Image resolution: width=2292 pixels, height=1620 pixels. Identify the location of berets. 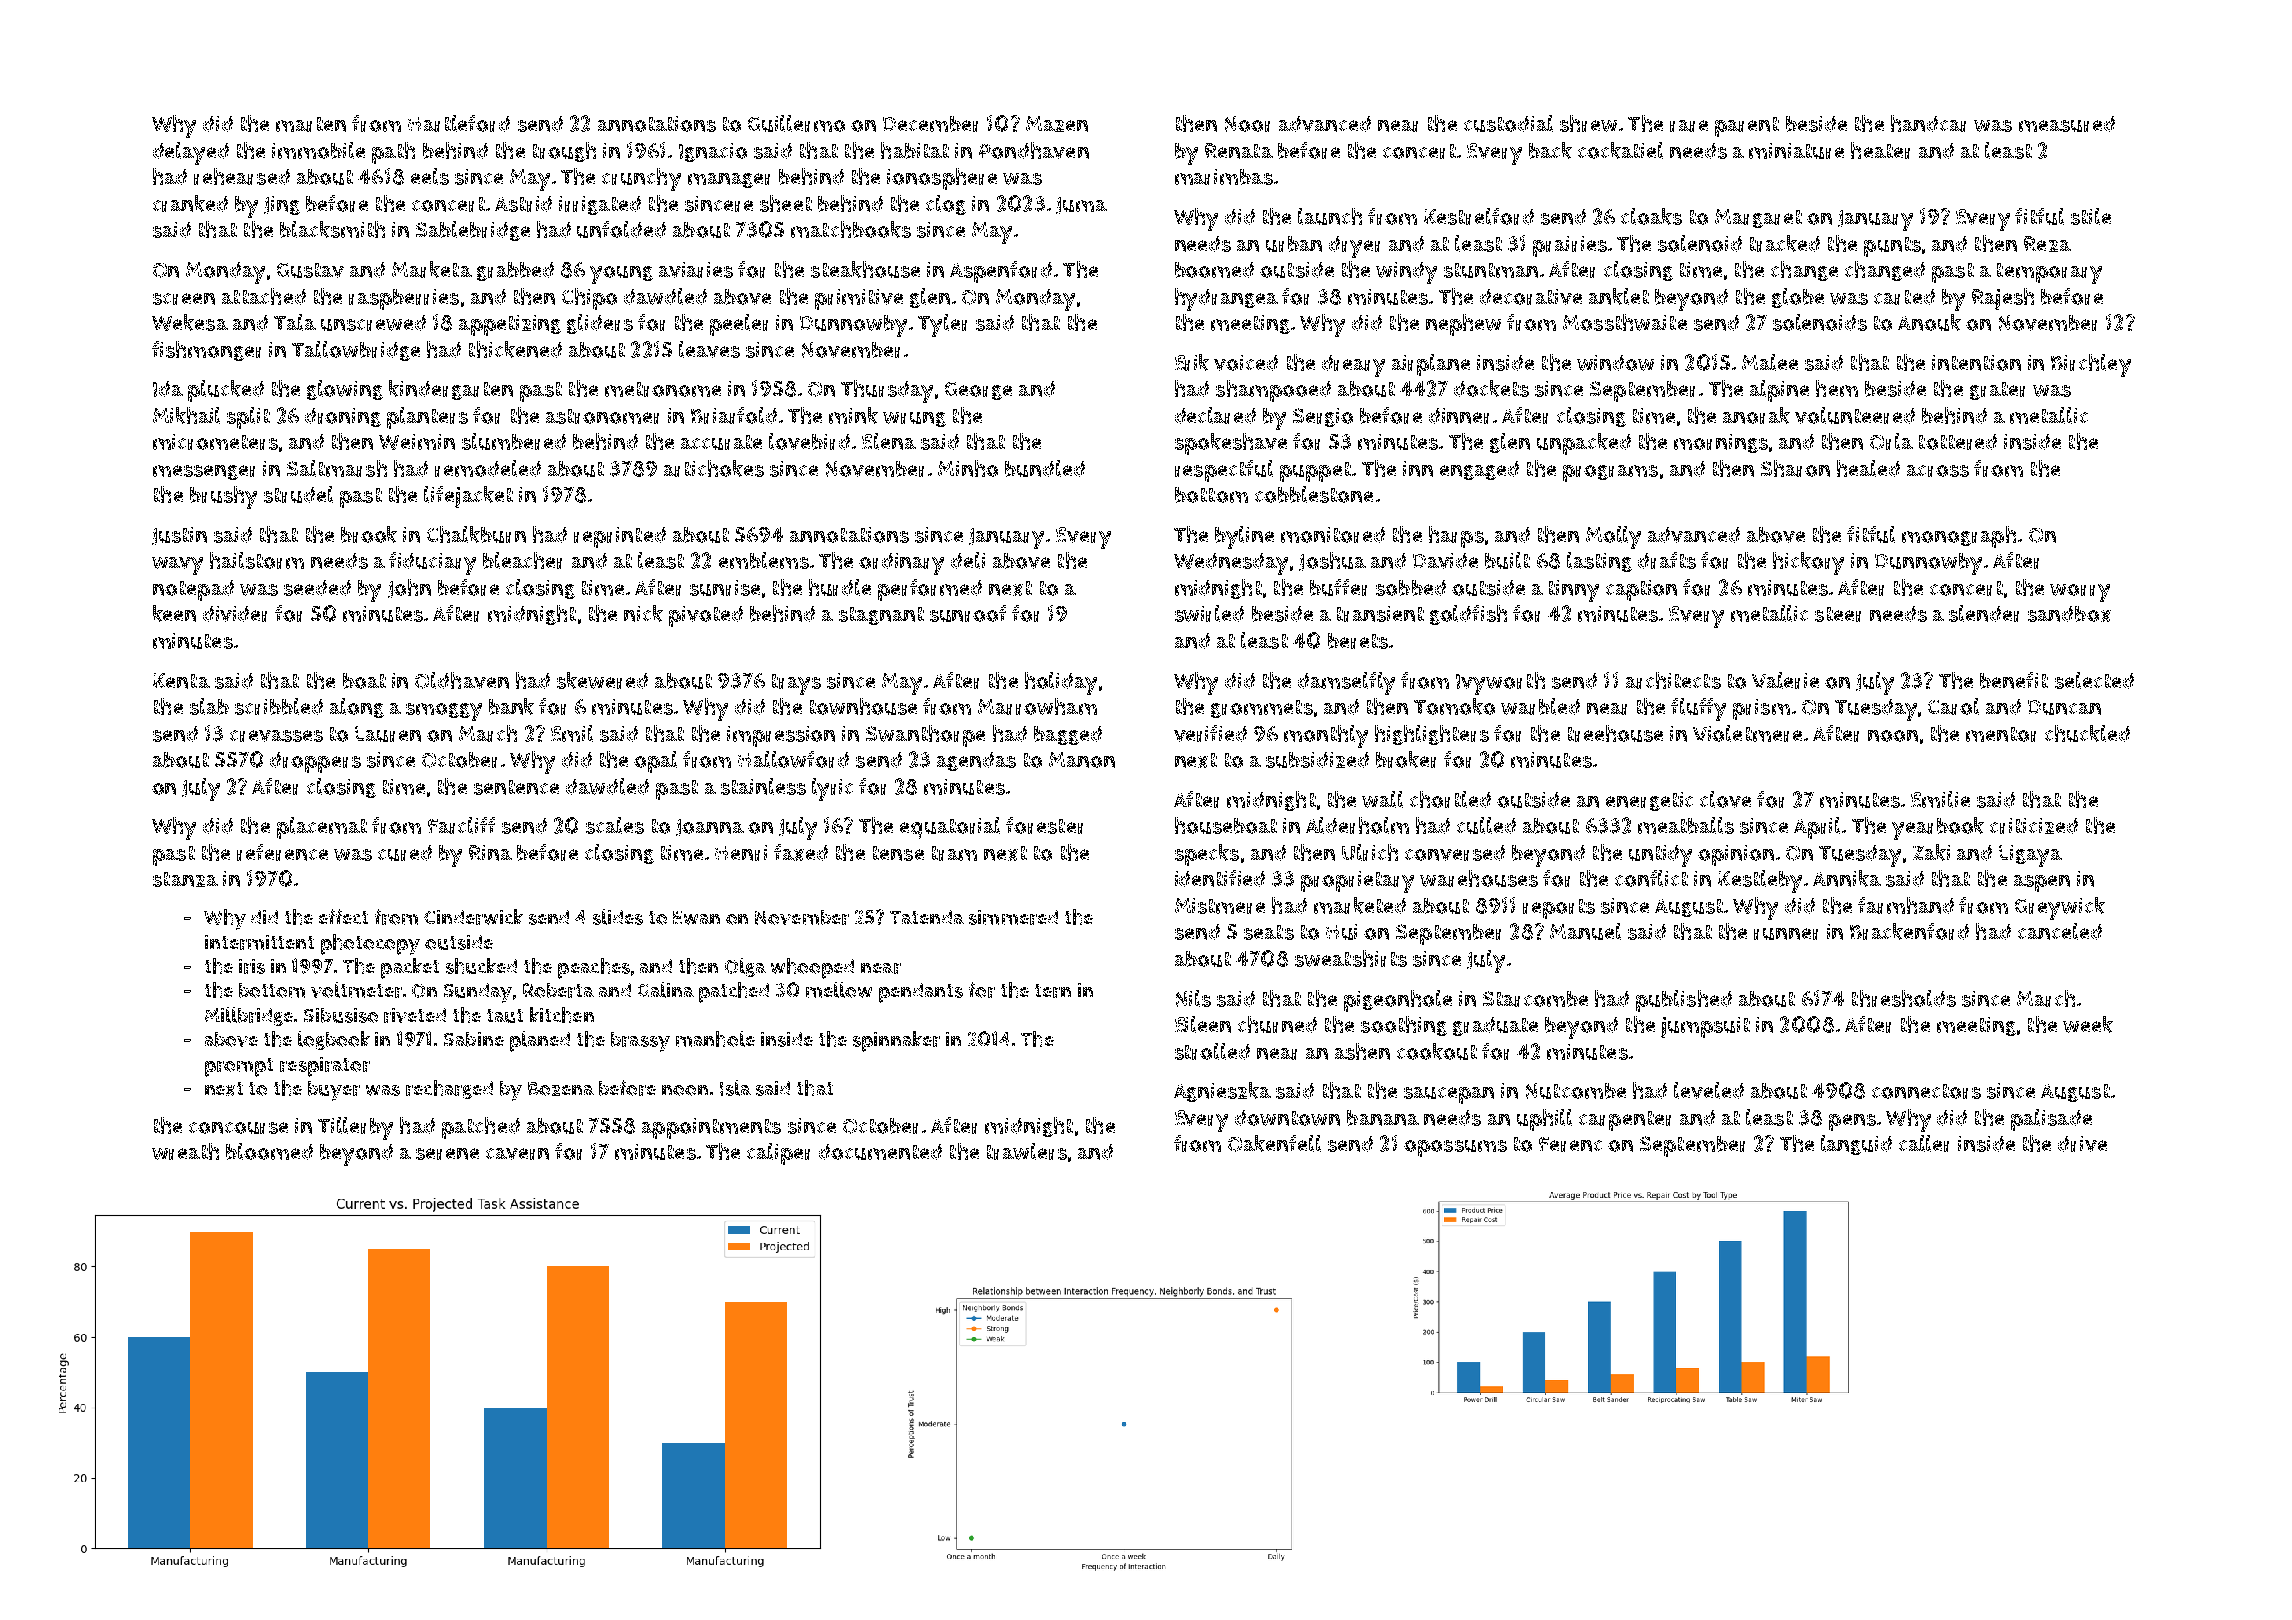
(1358, 641).
